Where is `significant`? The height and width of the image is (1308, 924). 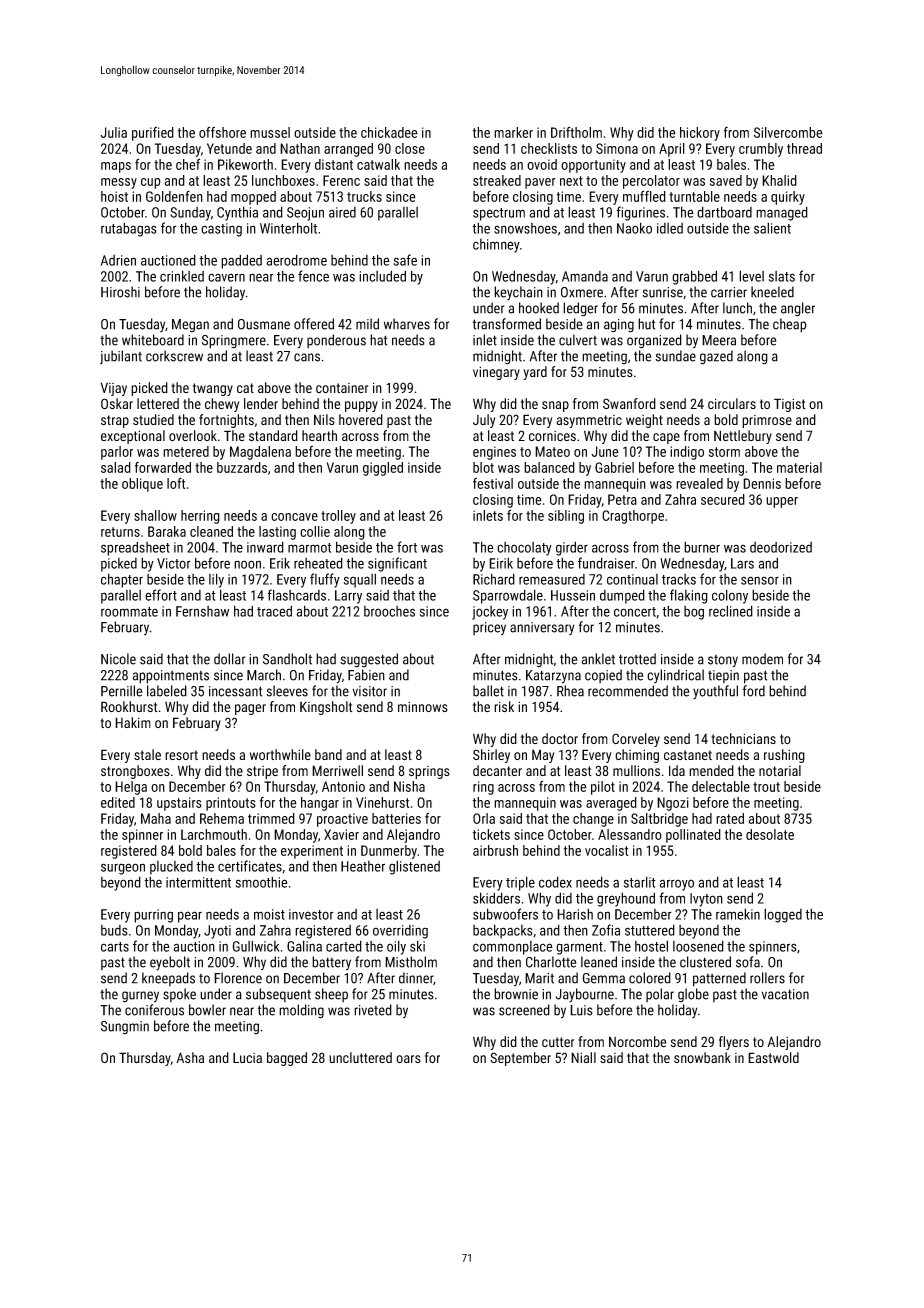 significant is located at coordinates (397, 564).
